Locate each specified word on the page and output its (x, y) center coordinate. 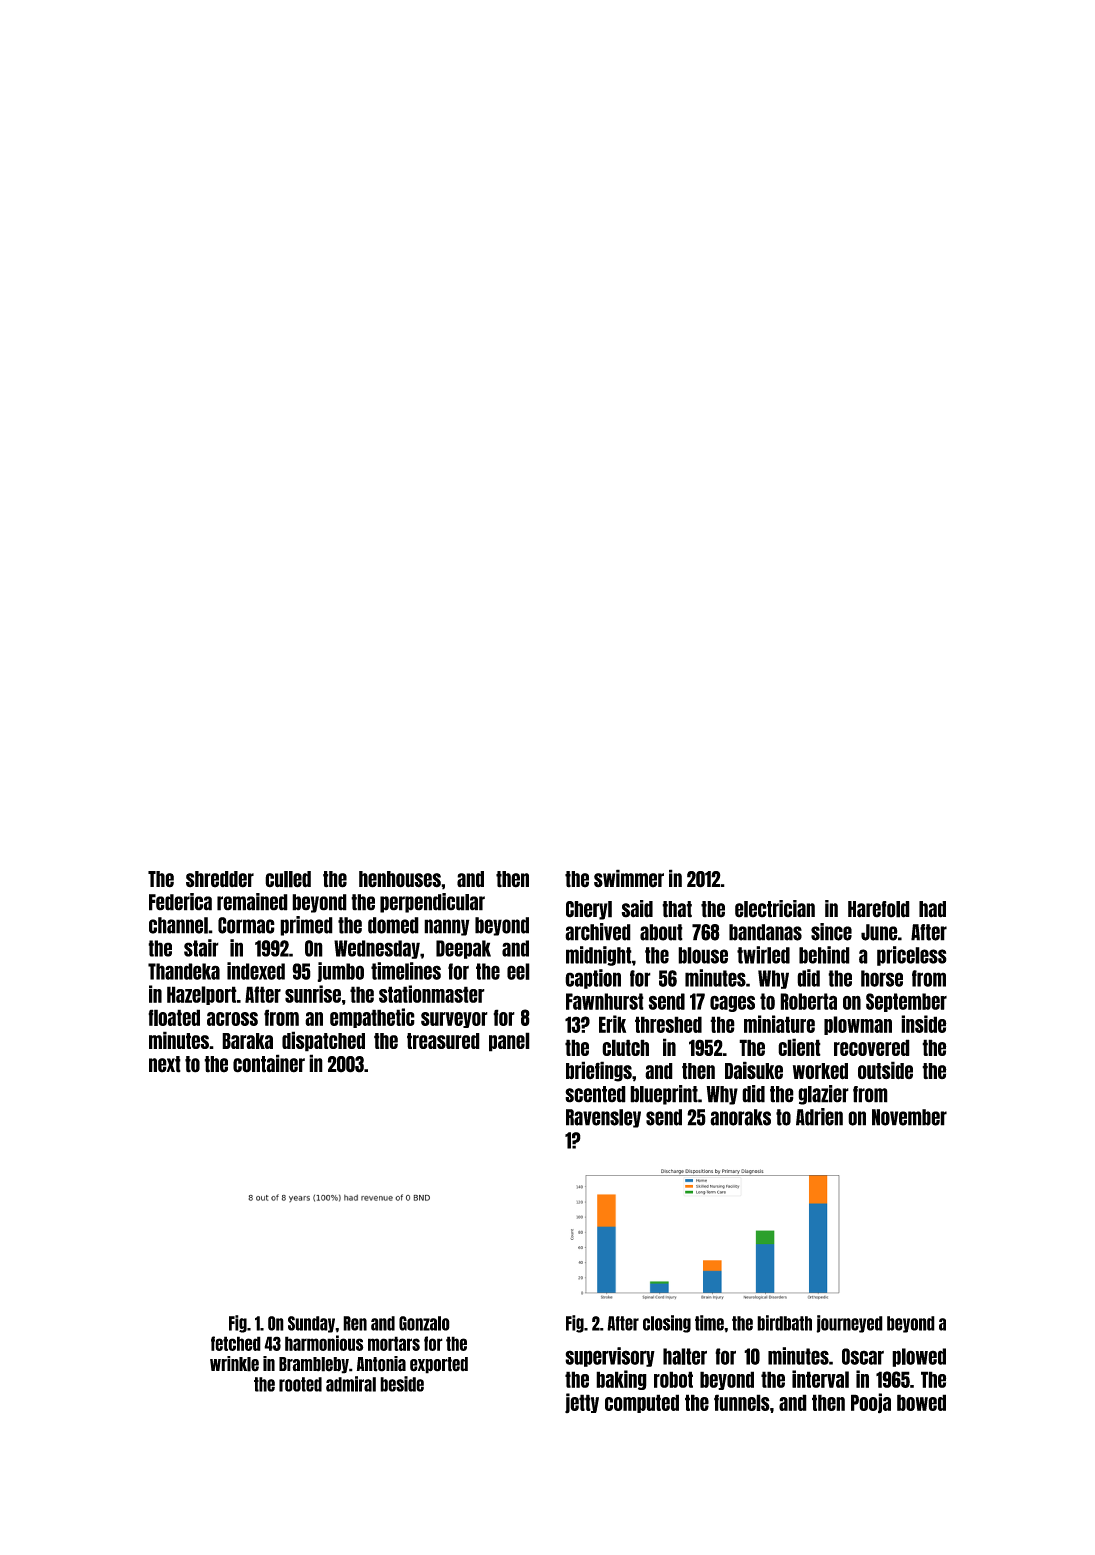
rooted (300, 1384)
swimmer (629, 878)
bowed (921, 1402)
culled (288, 879)
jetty (582, 1403)
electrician (775, 909)
